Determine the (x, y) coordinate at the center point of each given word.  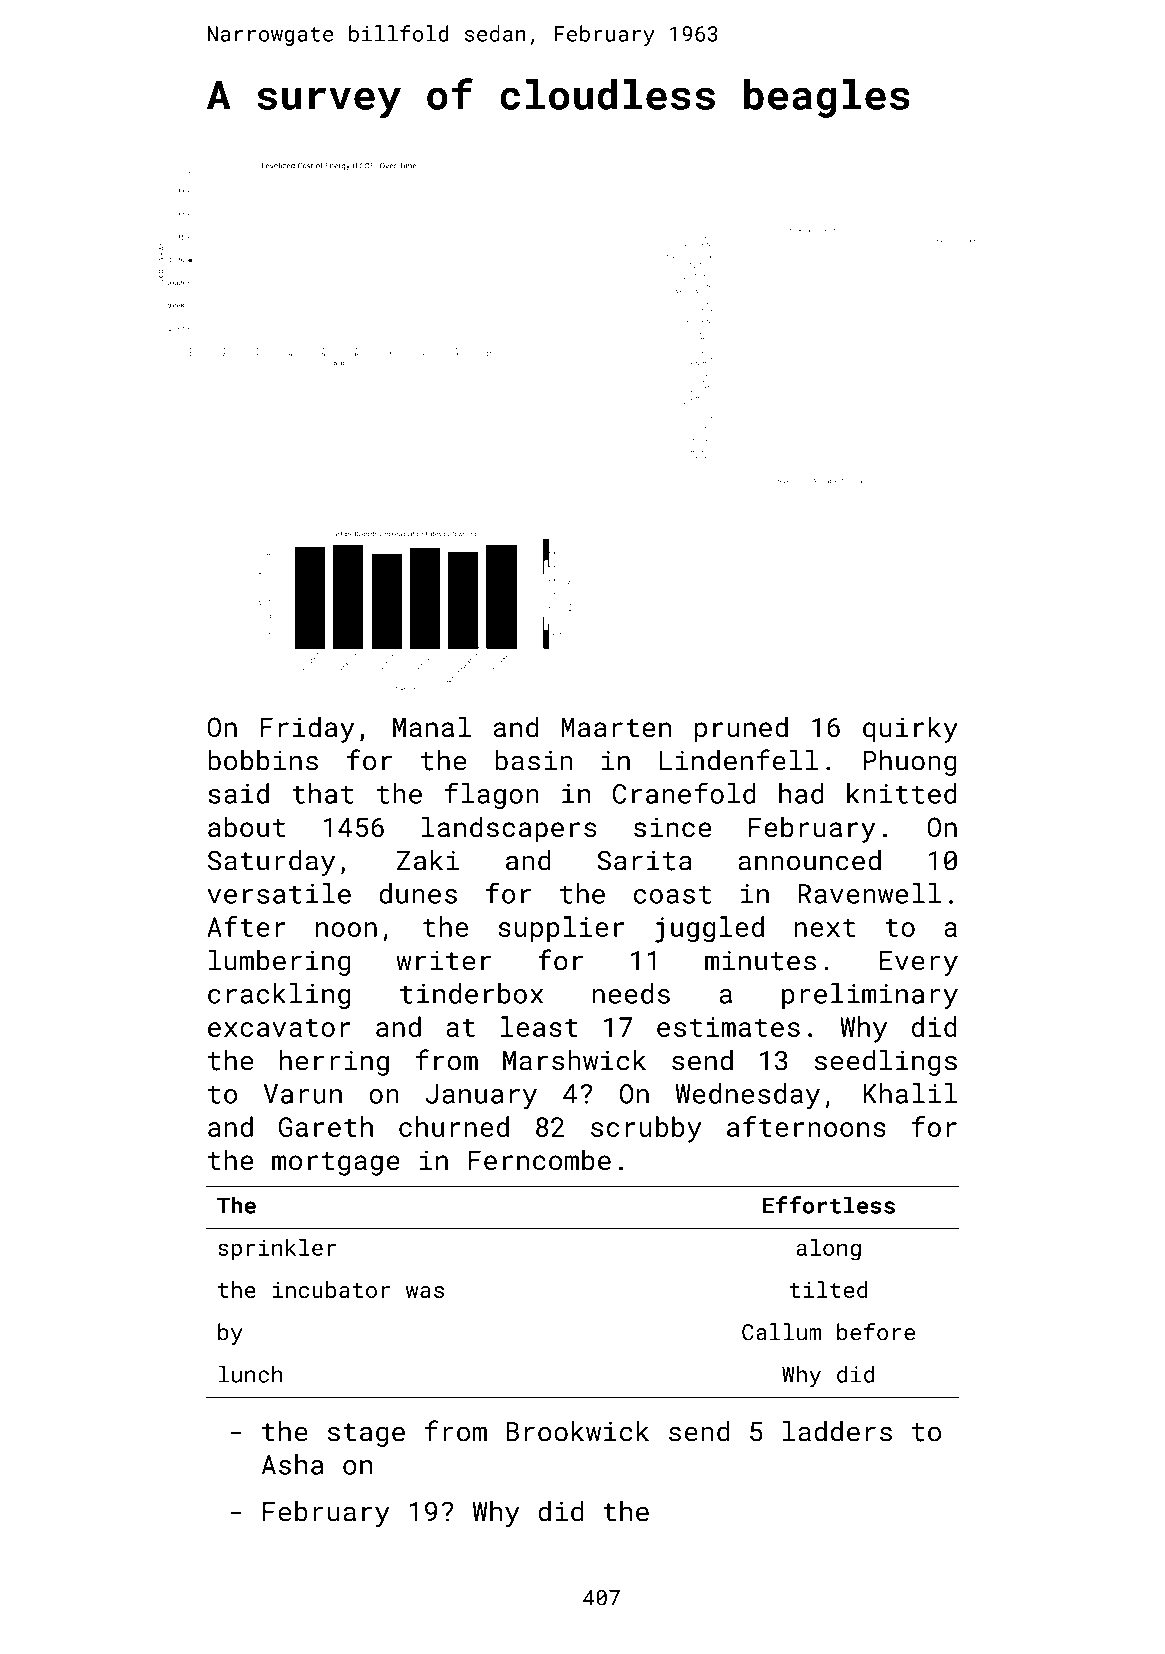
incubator (331, 1289)
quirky (910, 729)
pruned (741, 729)
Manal (432, 726)
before (876, 1332)
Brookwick (577, 1431)
